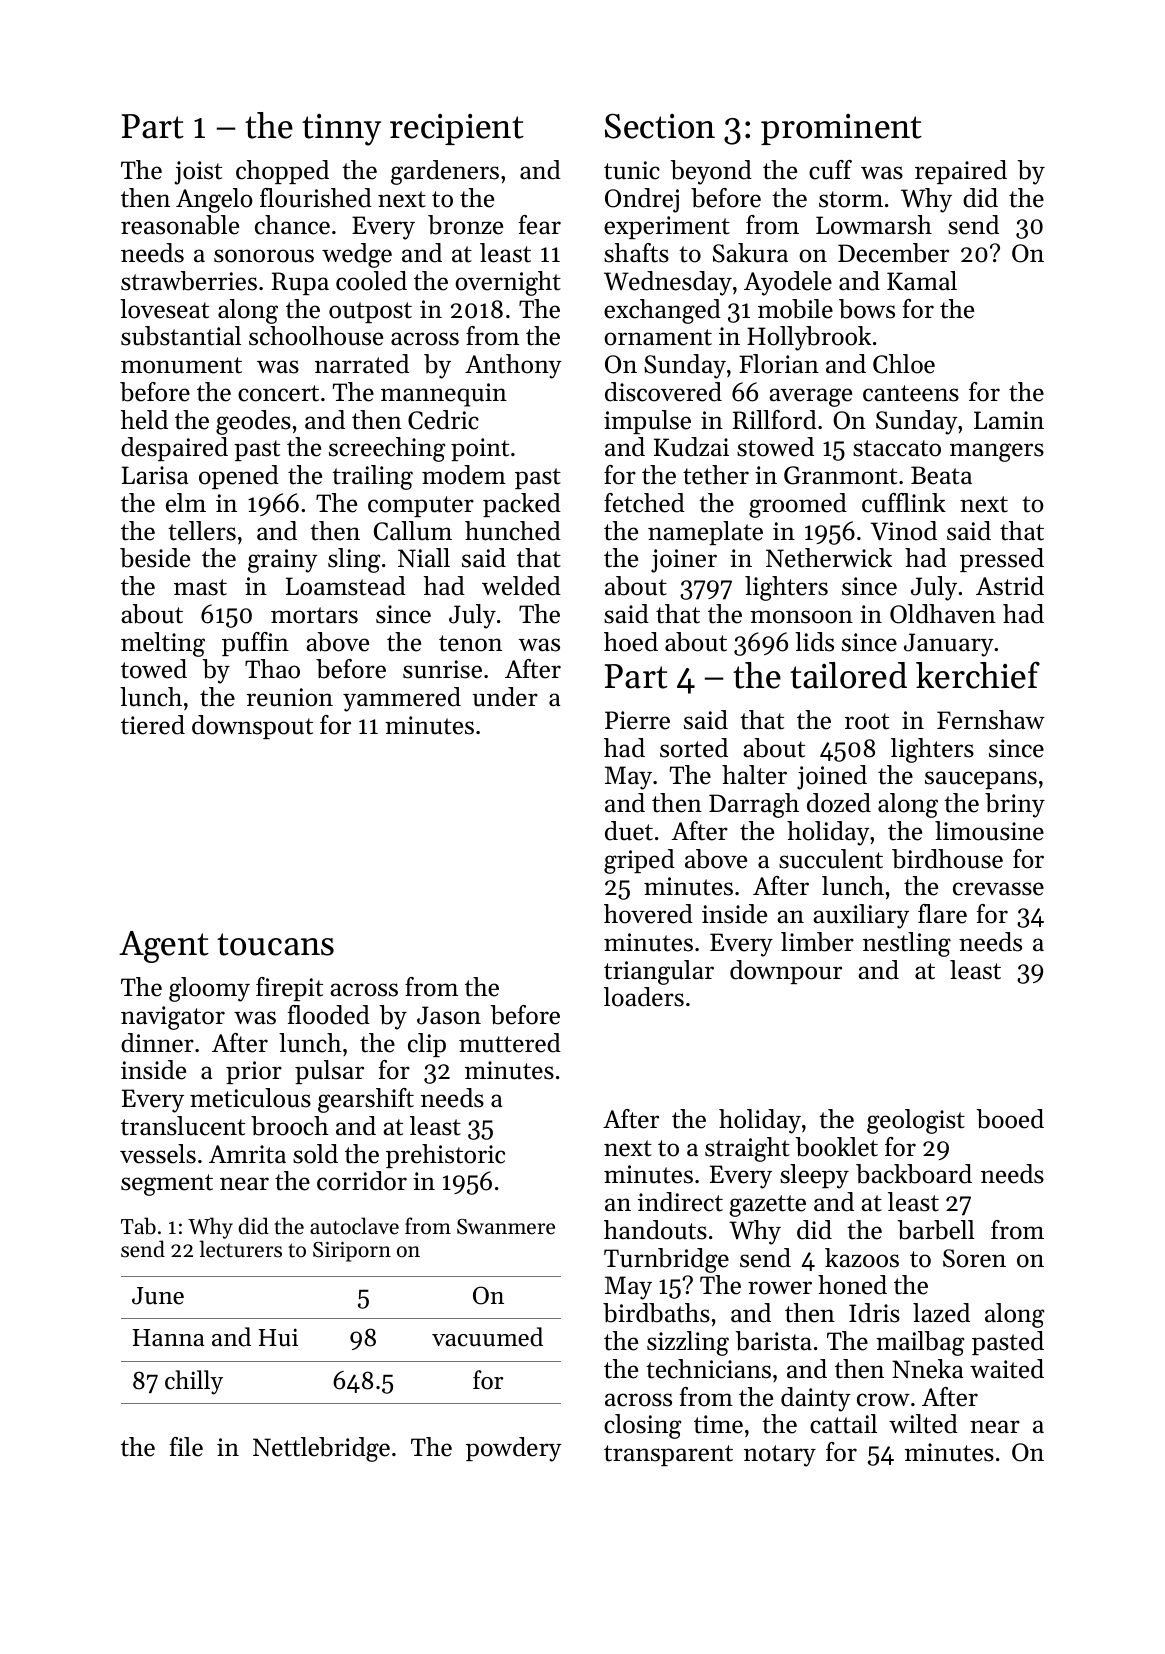 The height and width of the screenshot is (1654, 1165). Describe the element at coordinates (198, 173) in the screenshot. I see `joist` at that location.
